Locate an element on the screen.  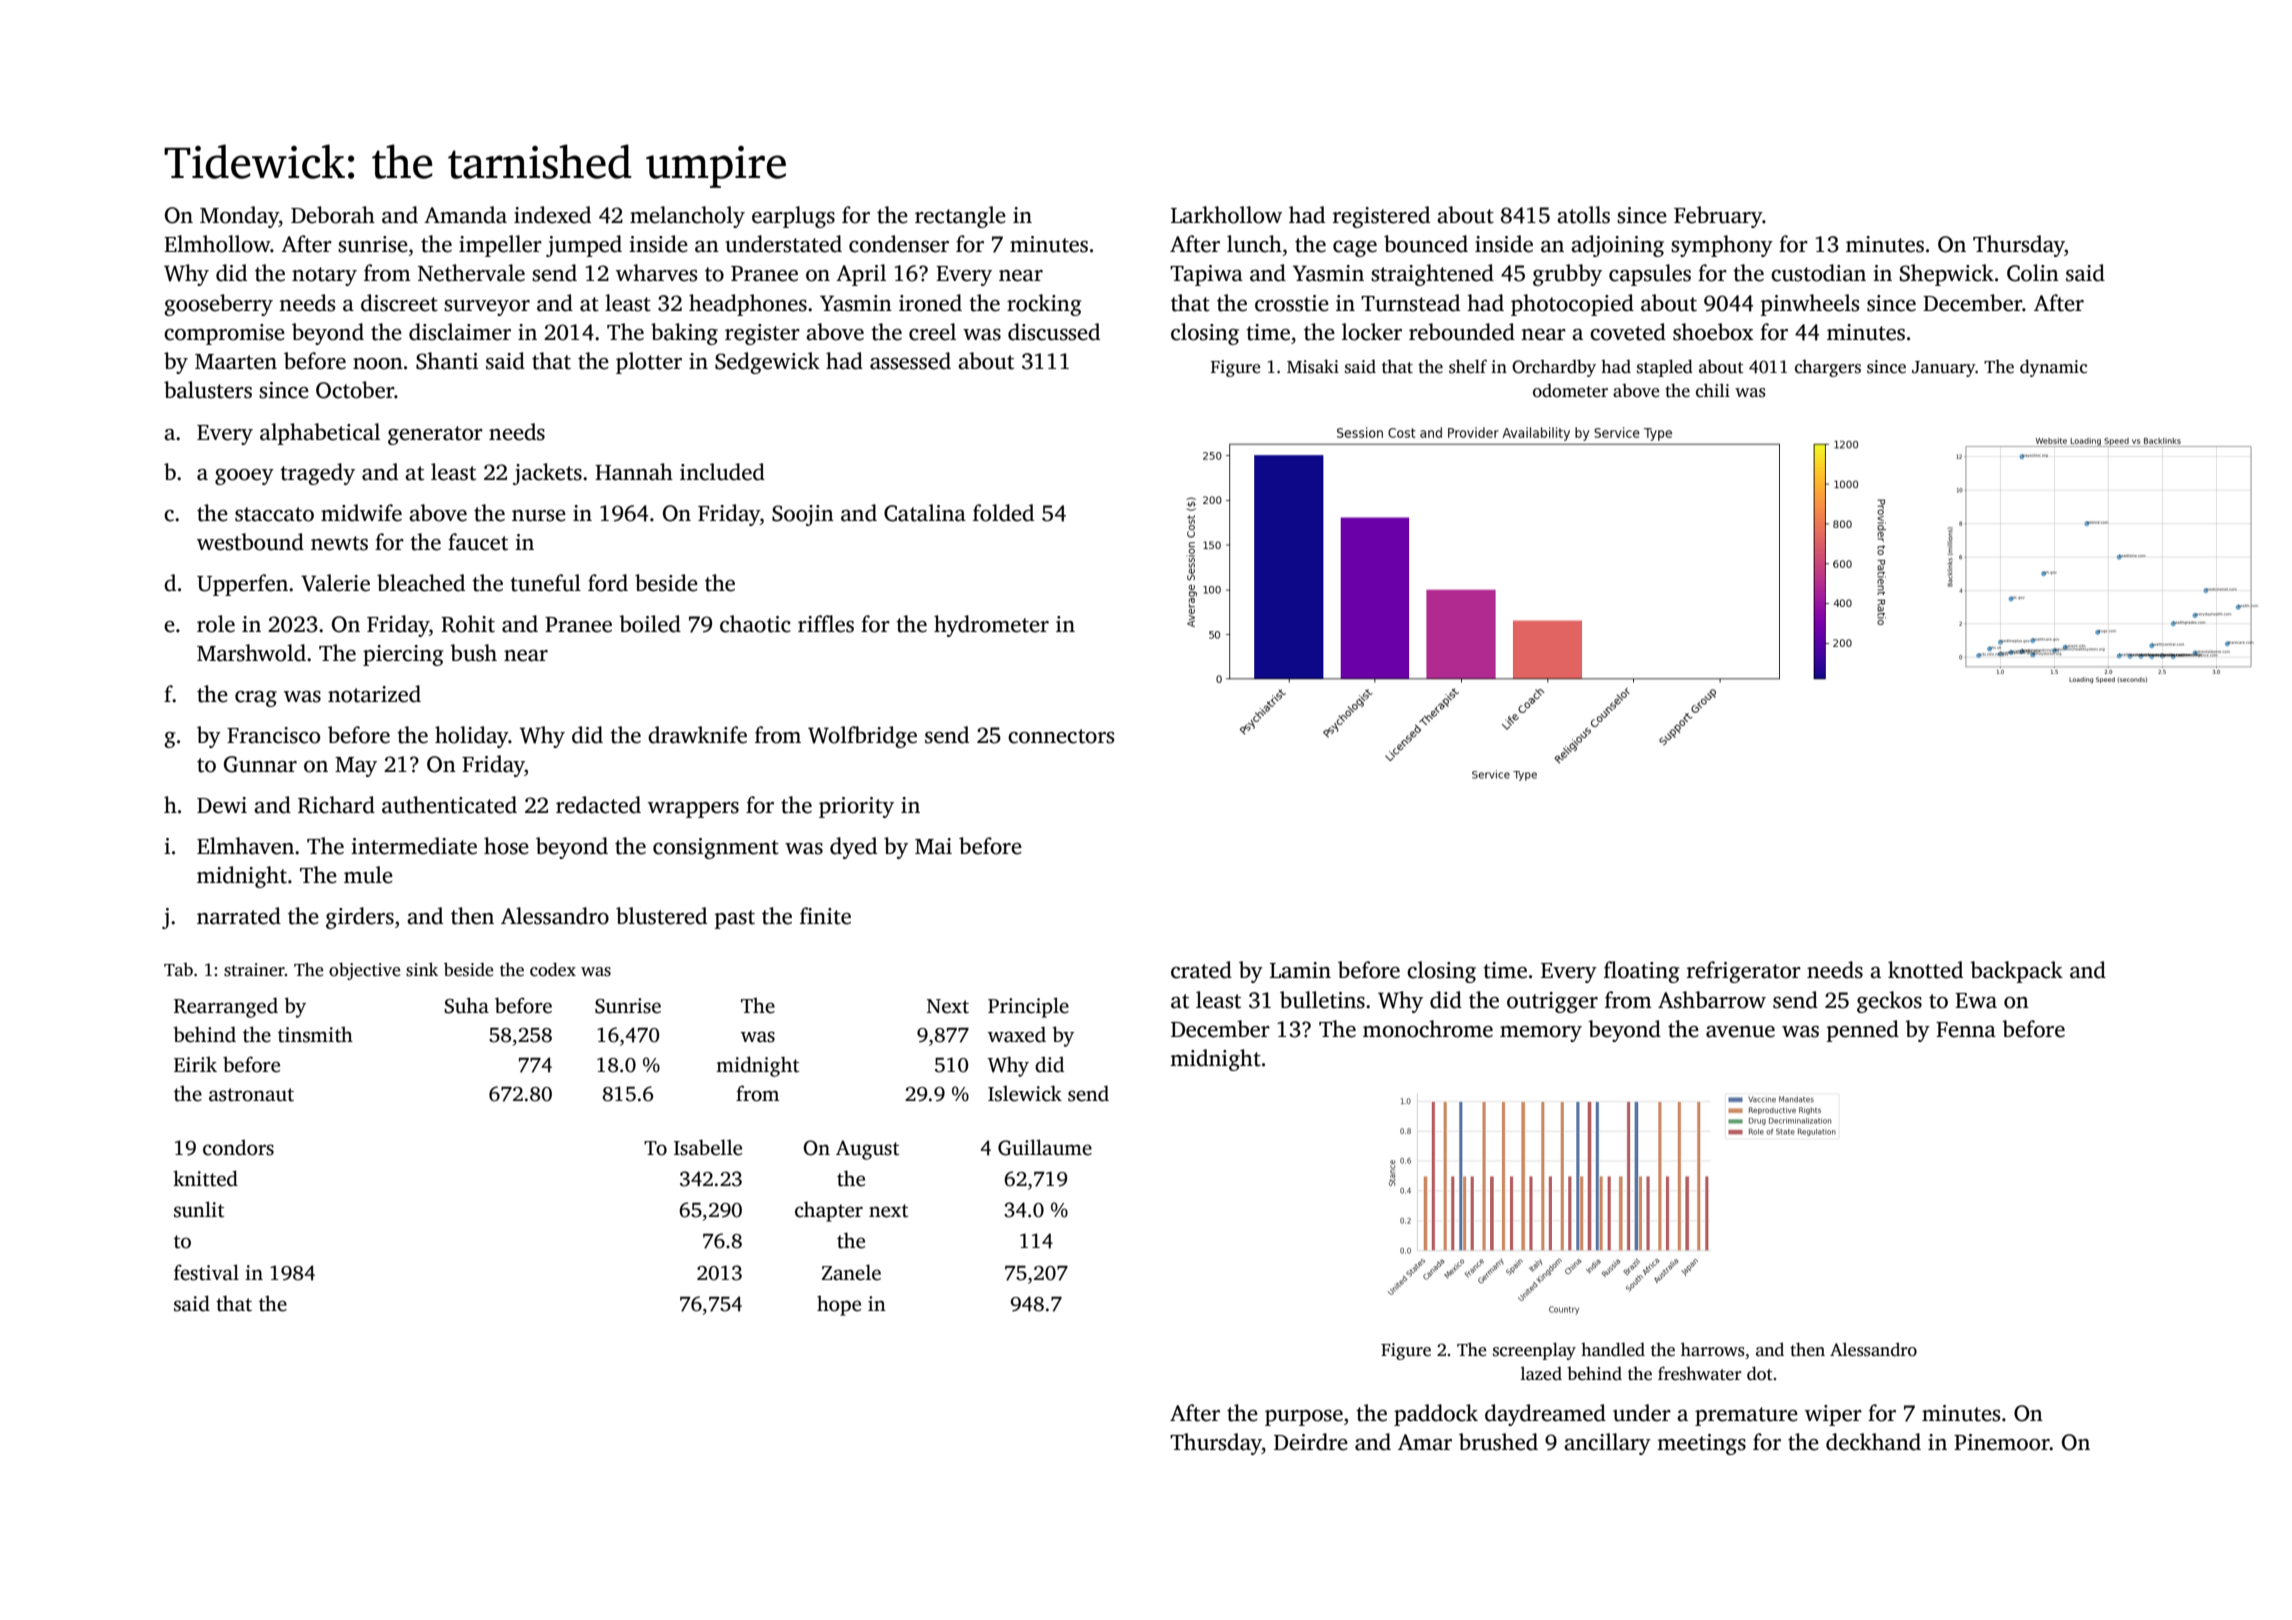
hope is located at coordinates (839, 1305).
